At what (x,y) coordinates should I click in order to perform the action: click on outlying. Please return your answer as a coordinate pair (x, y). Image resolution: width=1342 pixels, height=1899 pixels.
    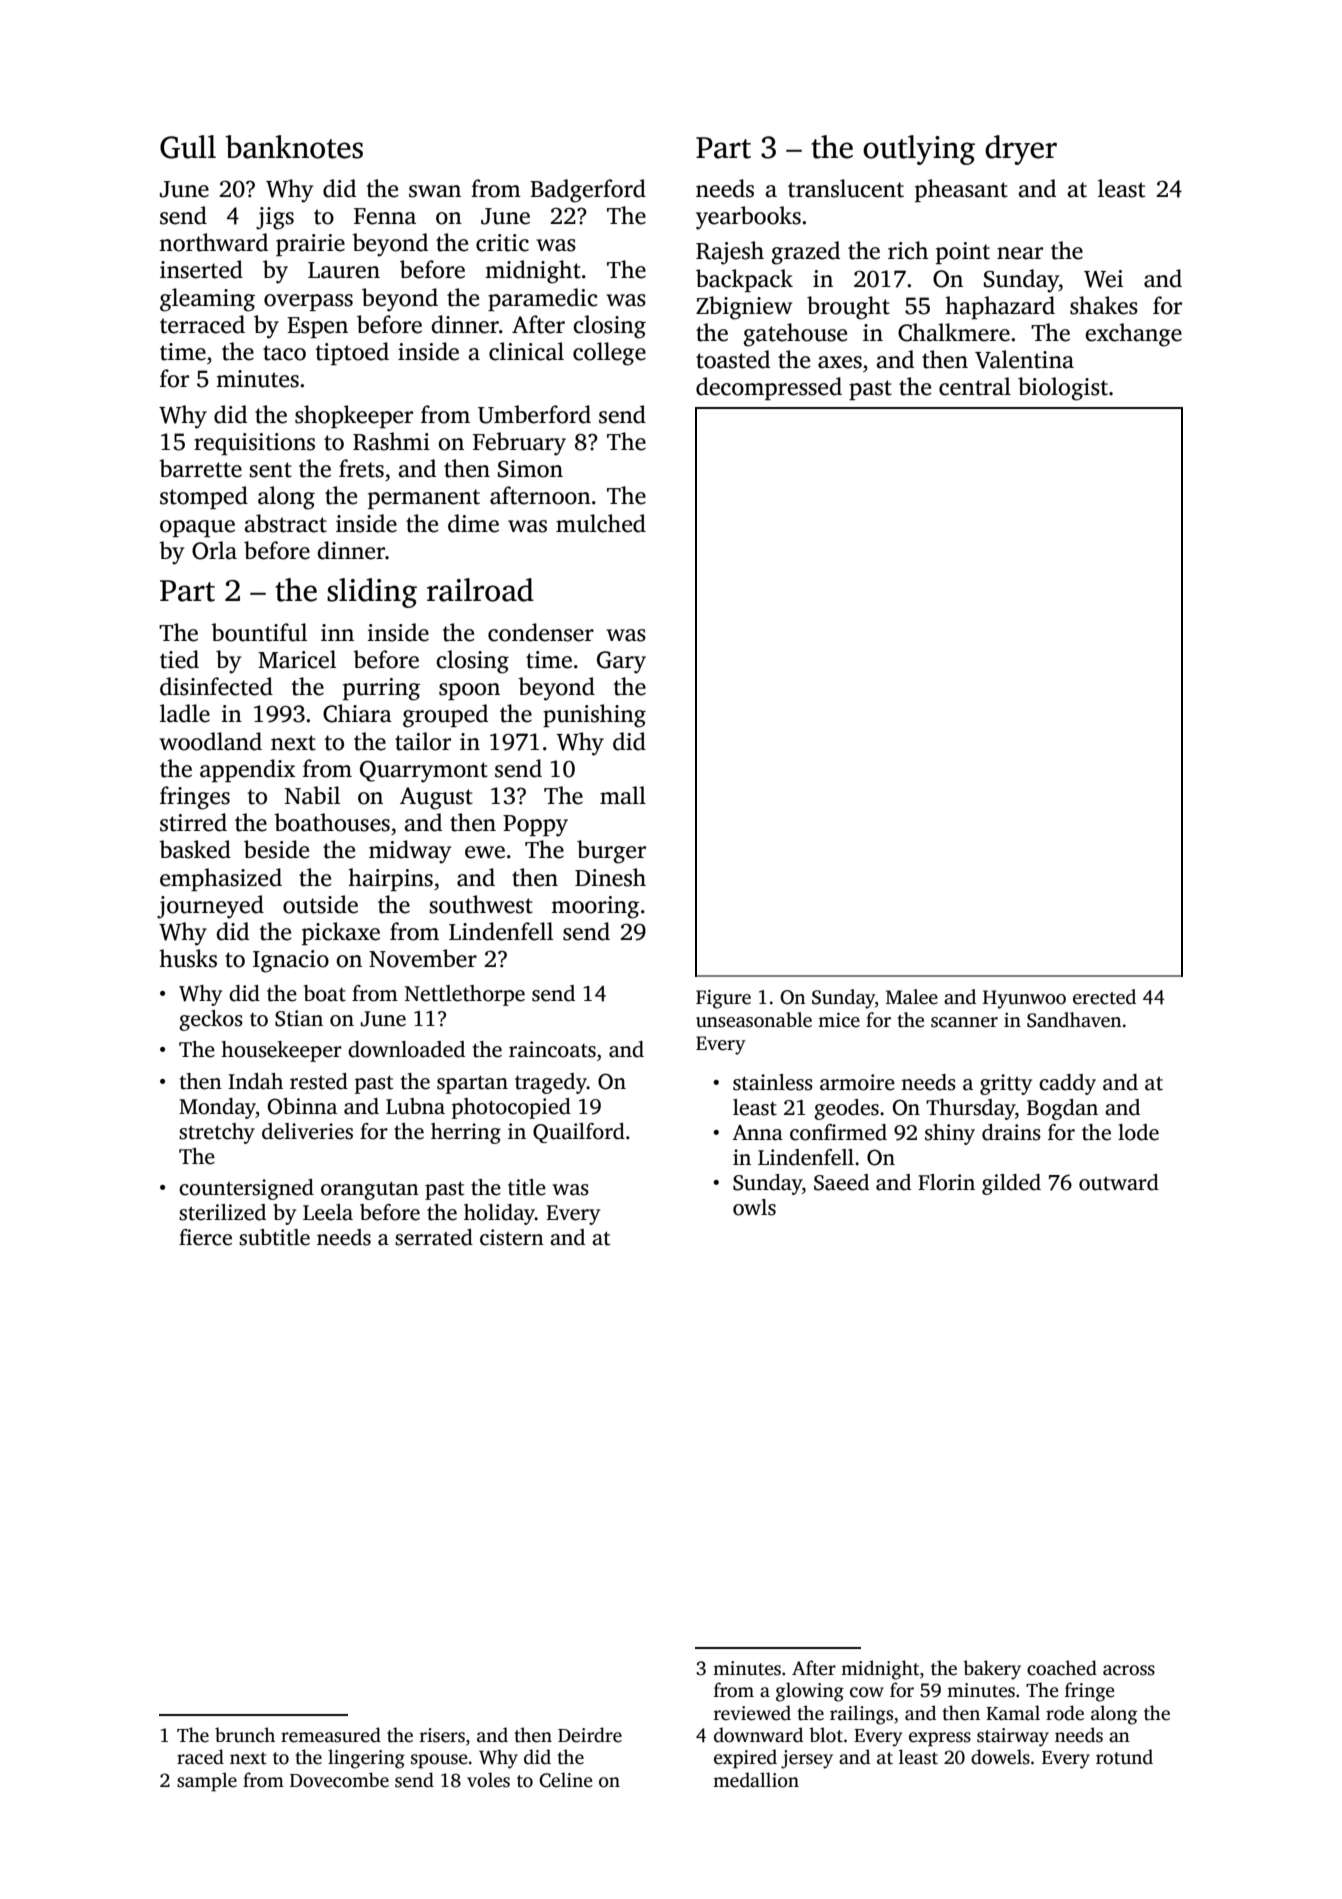
    Looking at the image, I should click on (919, 150).
